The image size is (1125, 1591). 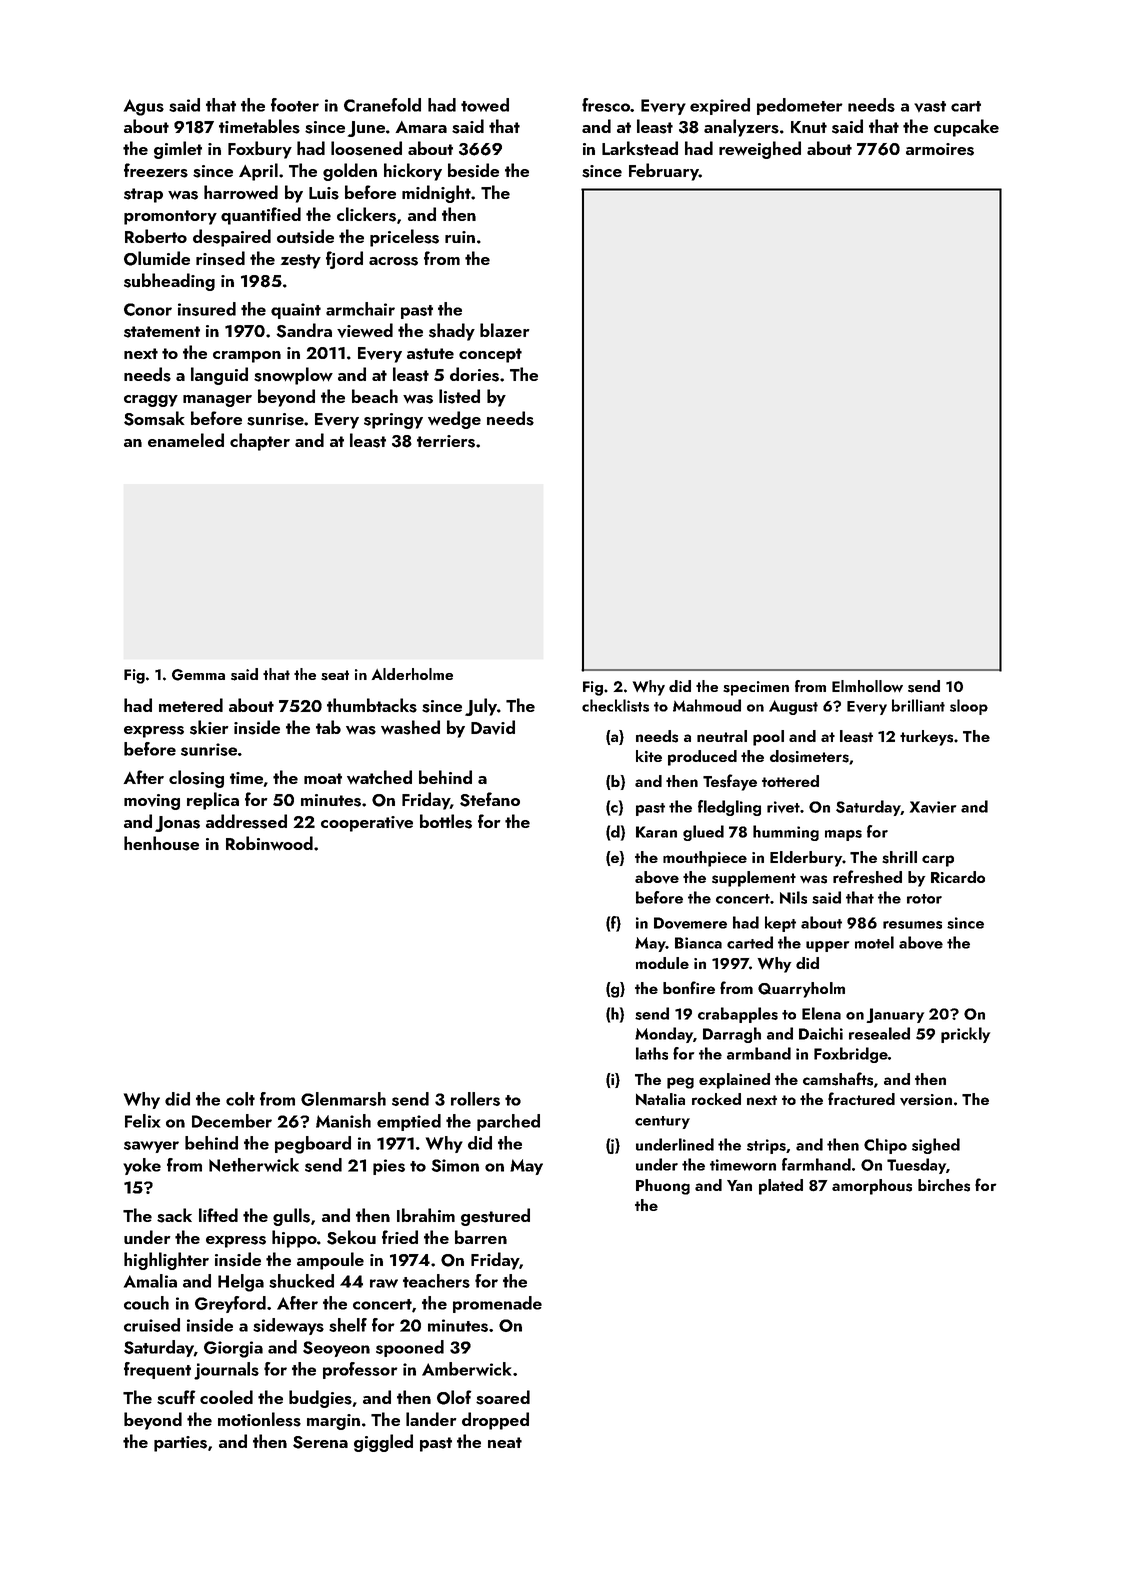 I want to click on module, so click(x=662, y=963).
